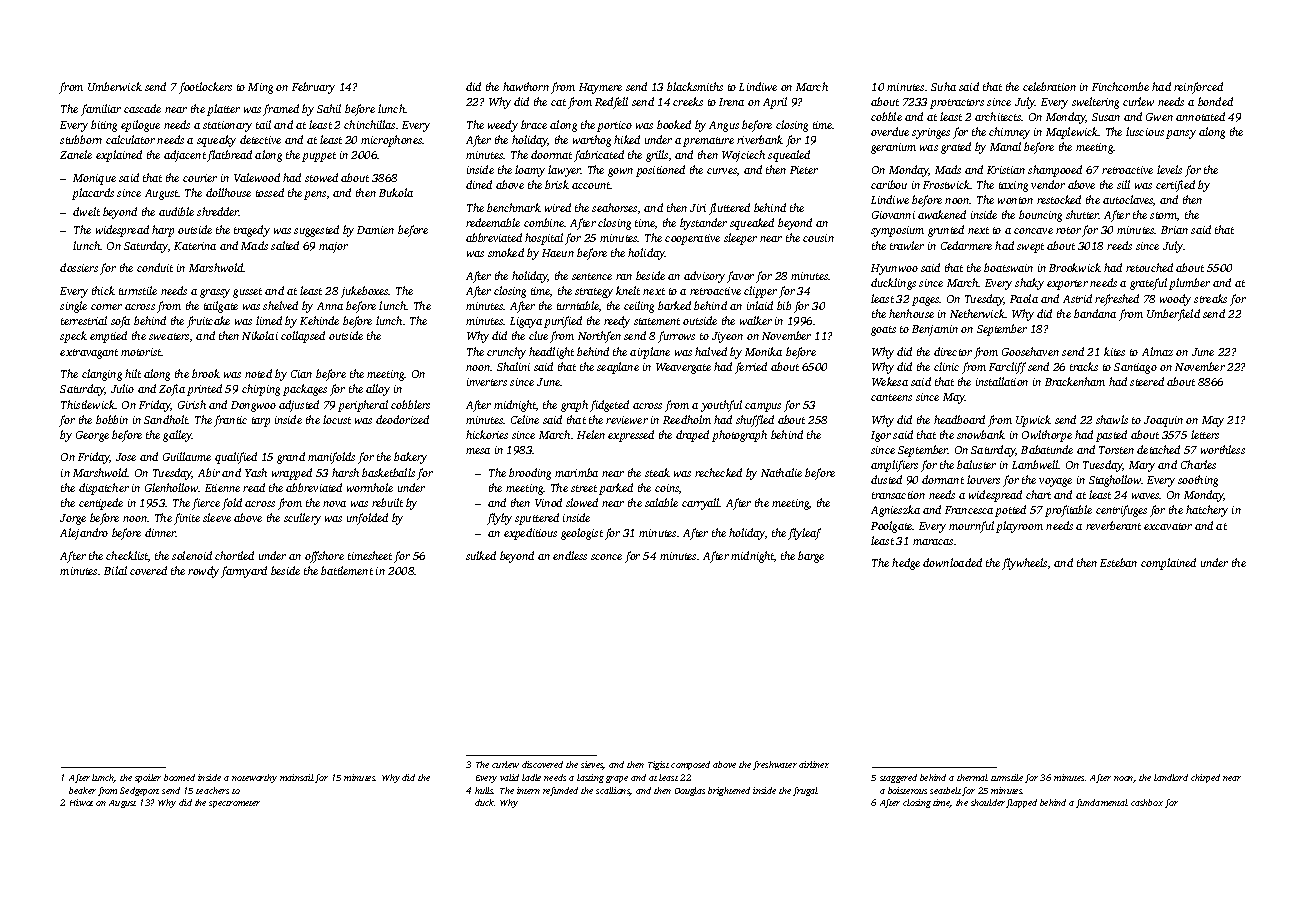 The height and width of the image is (924, 1308). Describe the element at coordinates (811, 557) in the image. I see `barge` at that location.
